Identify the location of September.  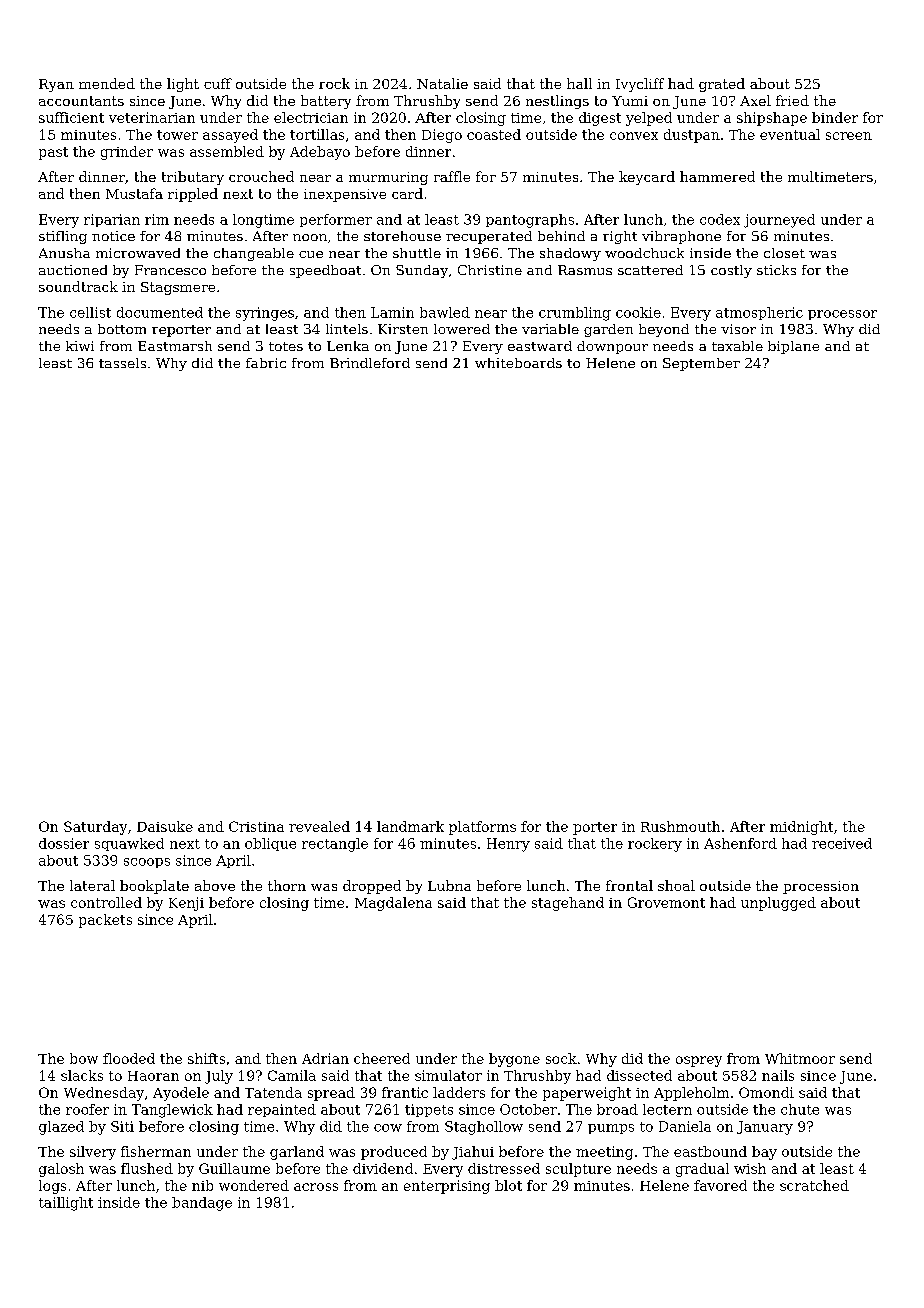
(701, 364).
